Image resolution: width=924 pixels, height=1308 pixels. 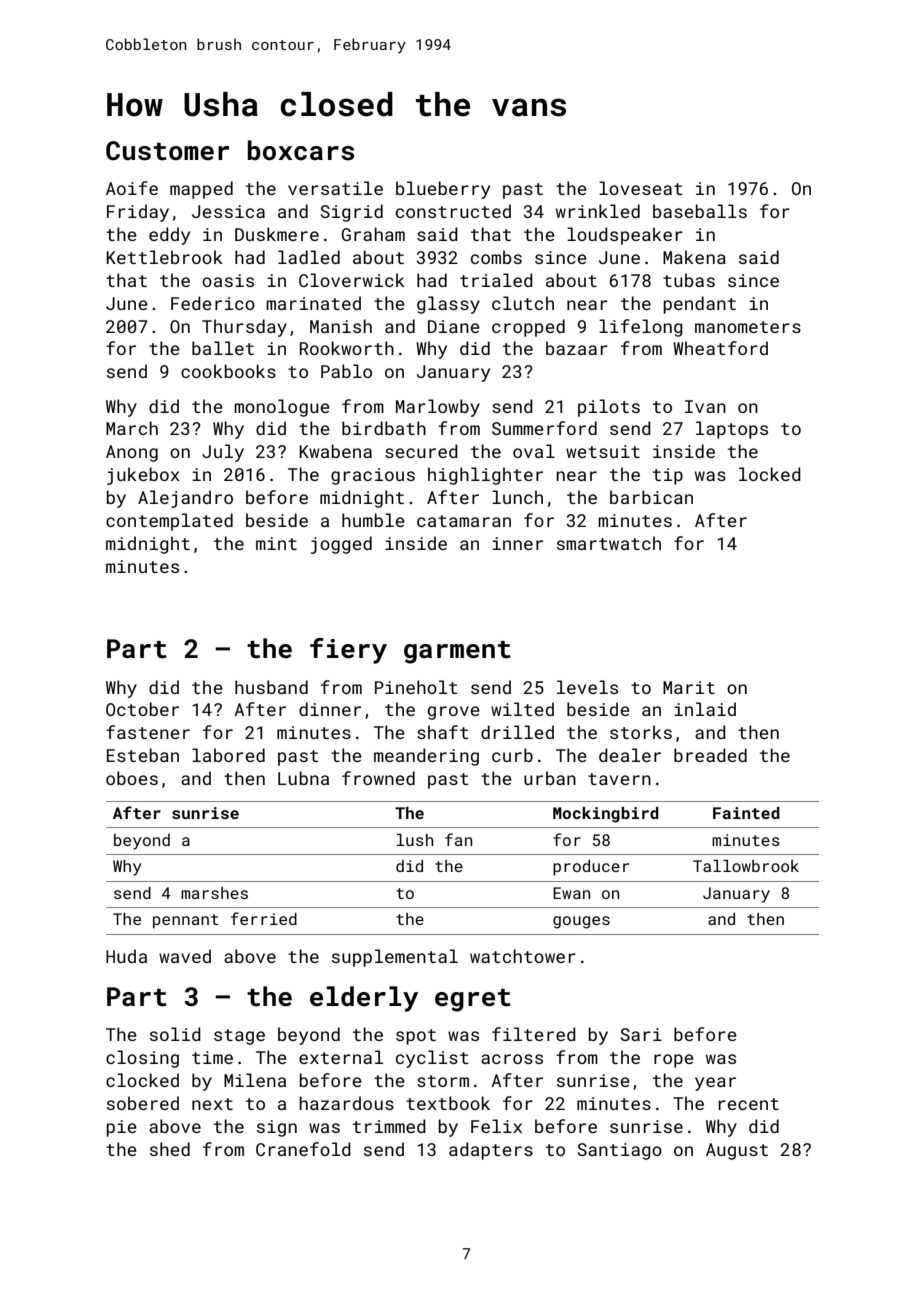 I want to click on rope, so click(x=674, y=1061).
